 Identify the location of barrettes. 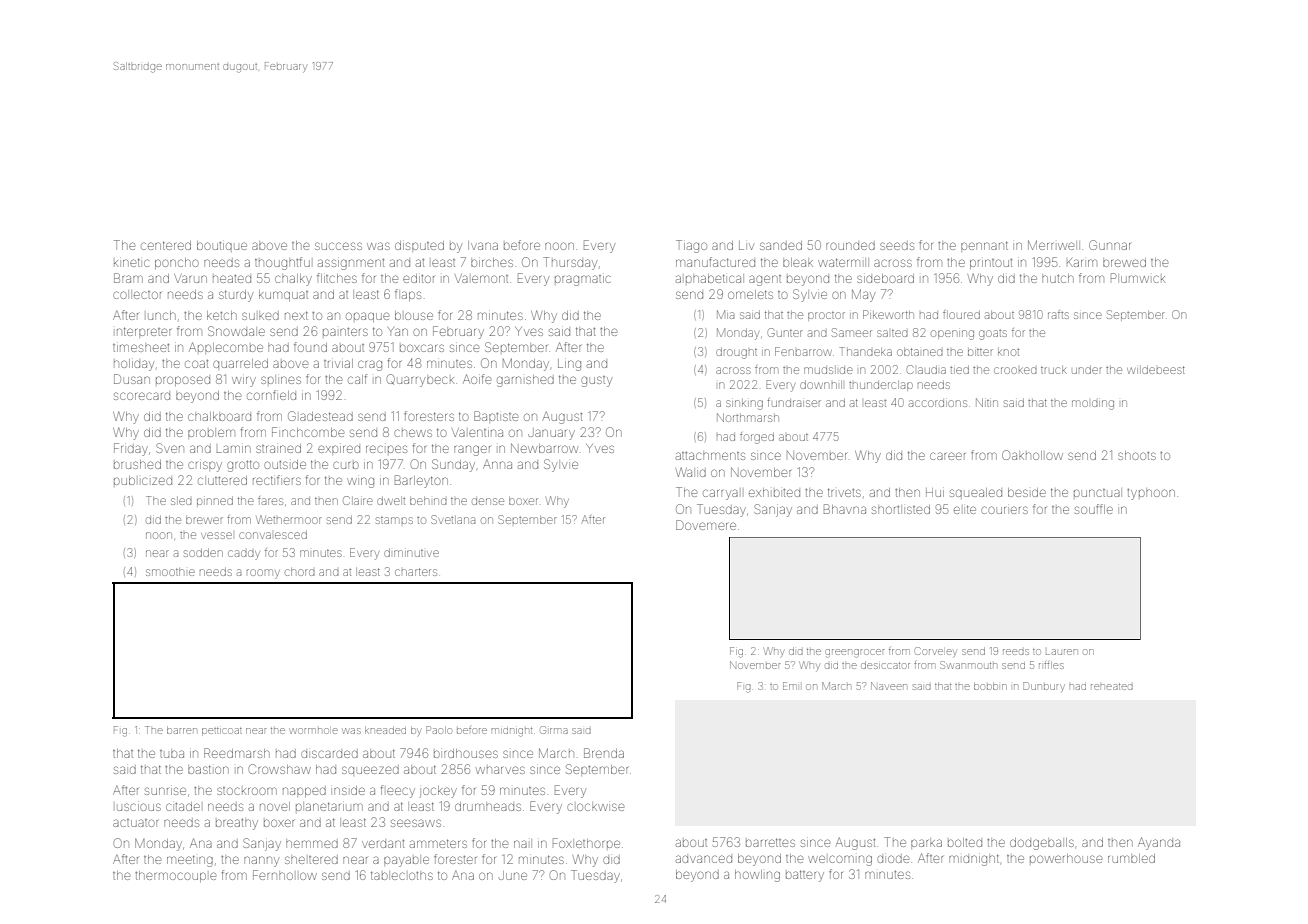
(770, 842).
